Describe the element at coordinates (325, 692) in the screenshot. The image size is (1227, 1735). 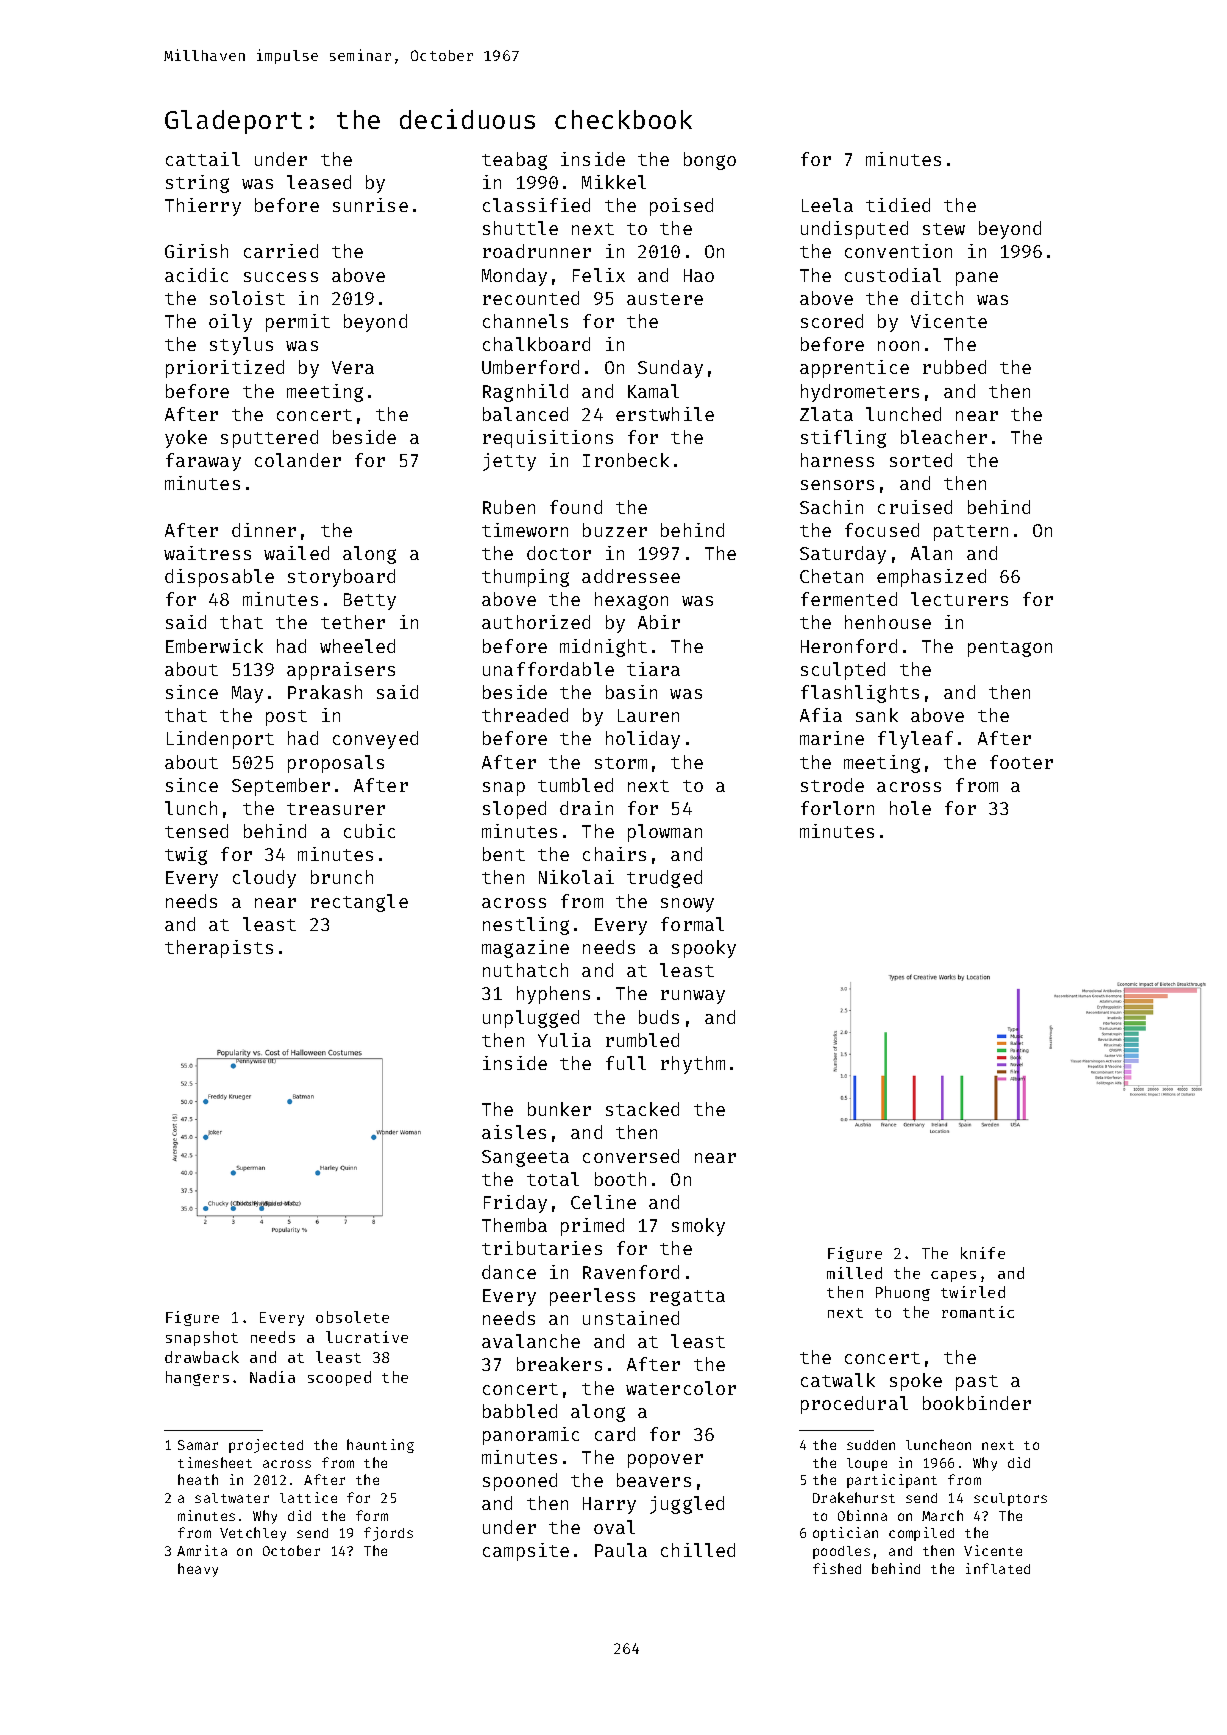
I see `Prakash` at that location.
